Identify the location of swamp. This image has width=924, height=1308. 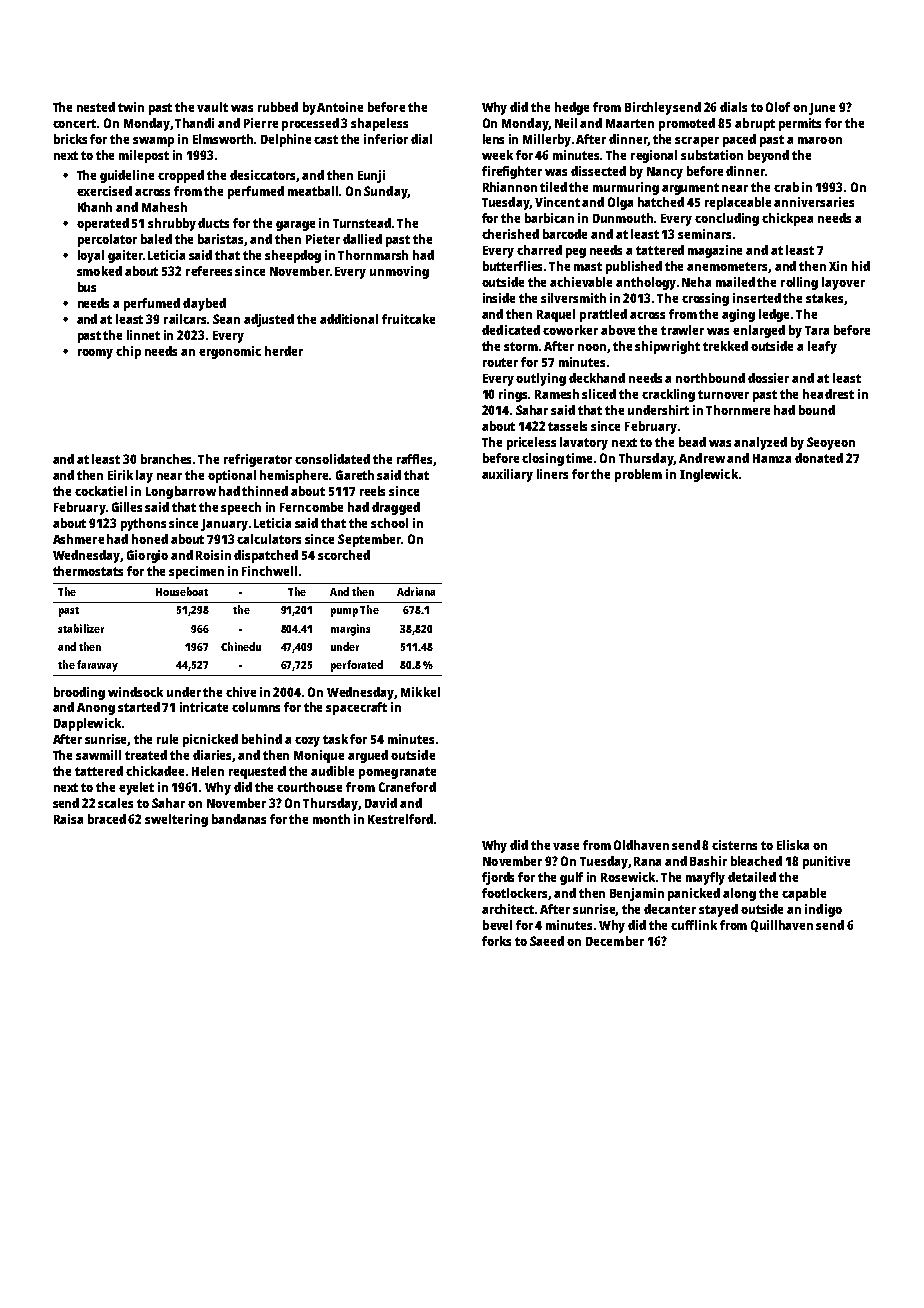
(153, 142).
